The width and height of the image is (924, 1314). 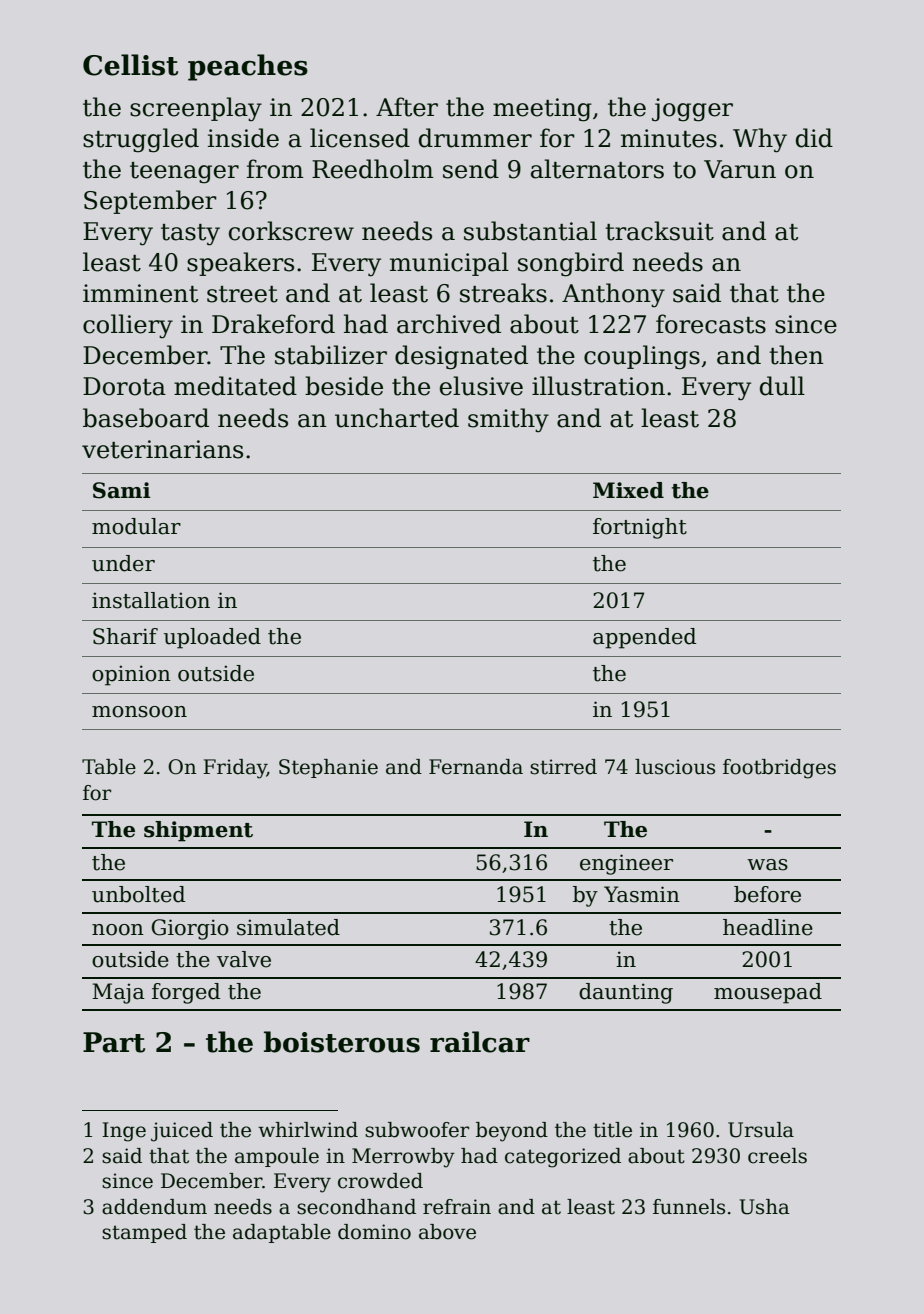 What do you see at coordinates (571, 264) in the image?
I see `songbird` at bounding box center [571, 264].
